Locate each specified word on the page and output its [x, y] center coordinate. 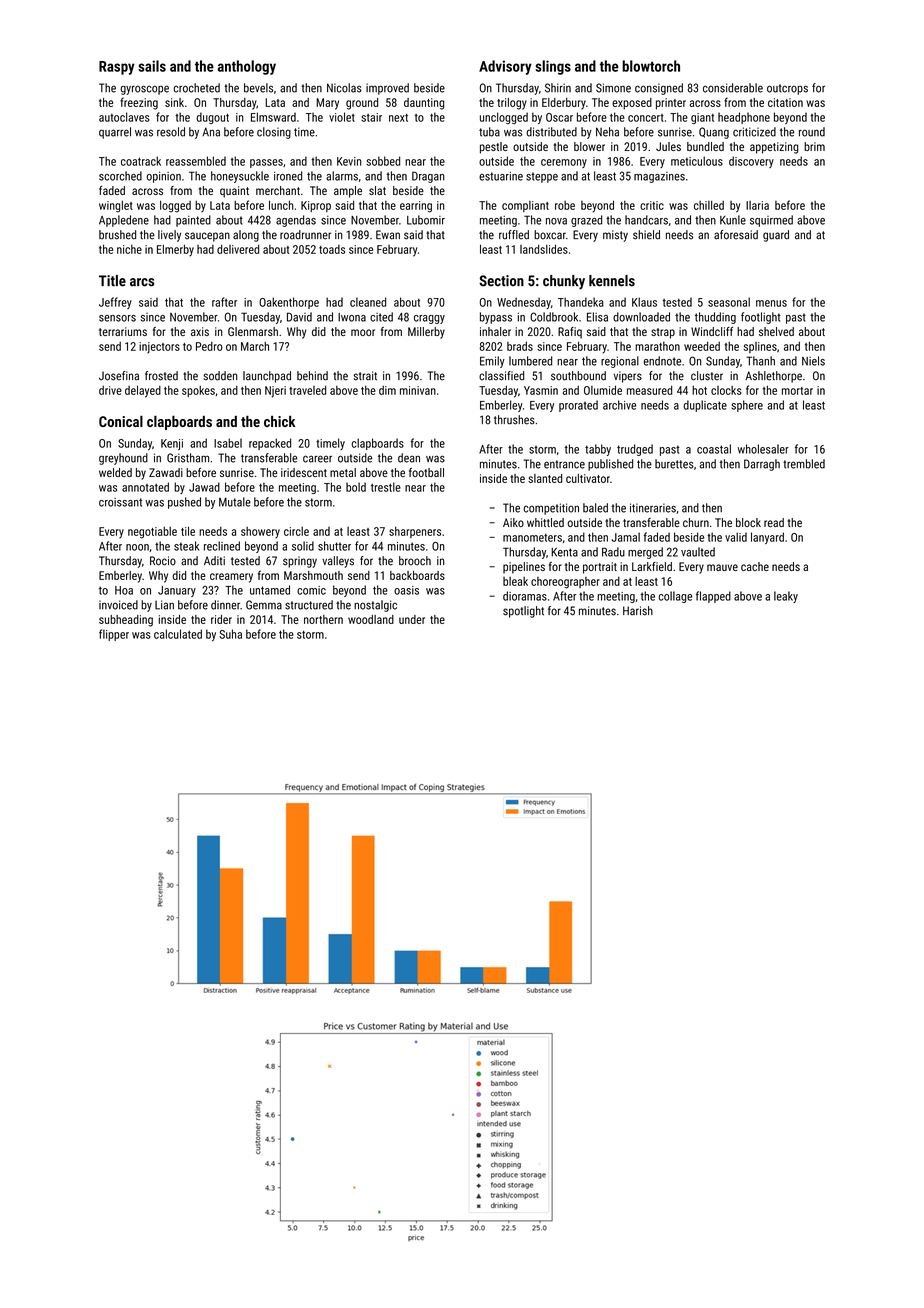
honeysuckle [240, 177]
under [412, 619]
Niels [813, 361]
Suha [230, 634]
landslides [544, 249]
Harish [638, 611]
